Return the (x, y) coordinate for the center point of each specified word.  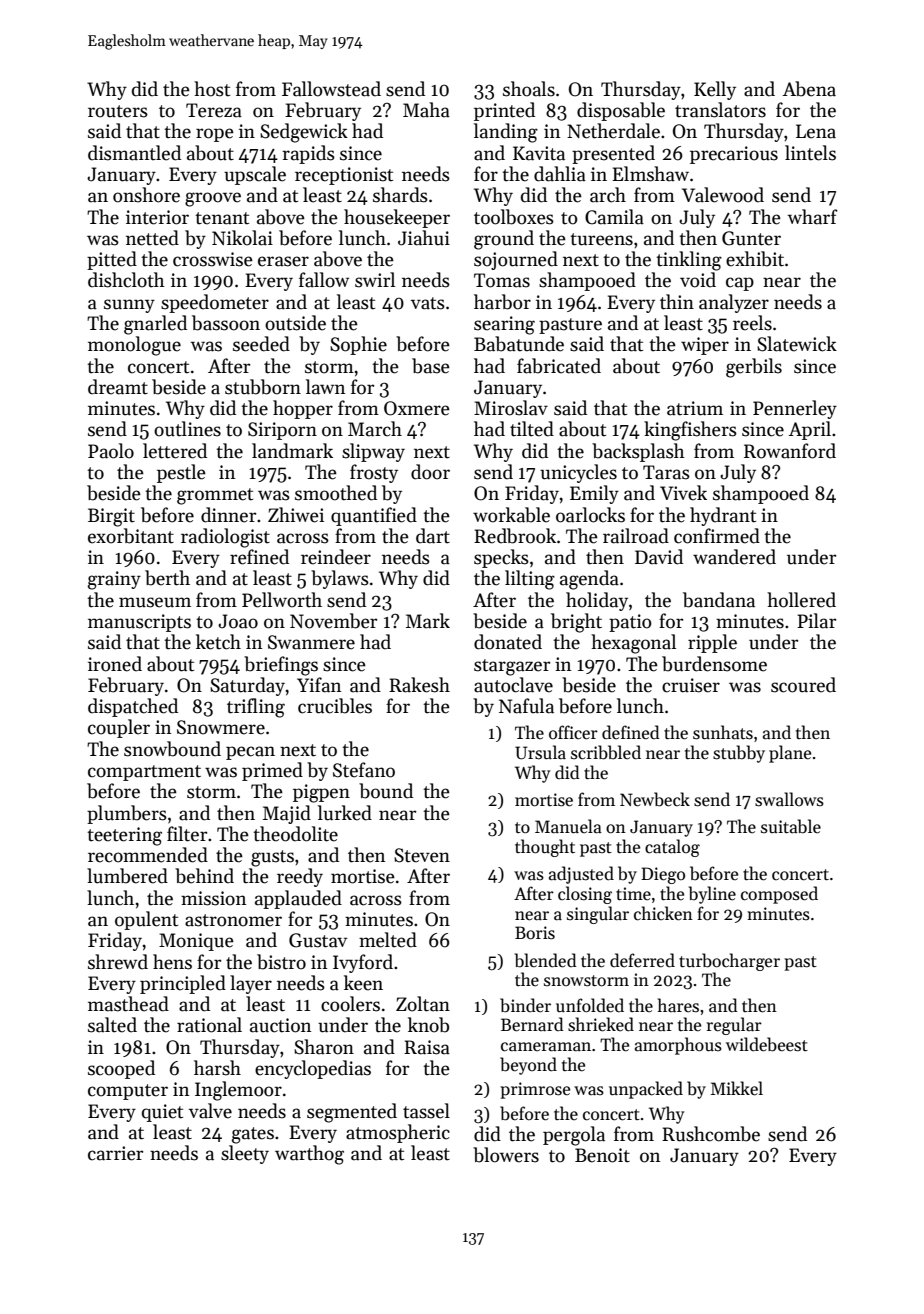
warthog (309, 1155)
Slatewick (797, 344)
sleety (245, 1154)
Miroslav (511, 408)
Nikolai (242, 238)
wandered (734, 557)
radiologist (225, 538)
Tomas (502, 280)
